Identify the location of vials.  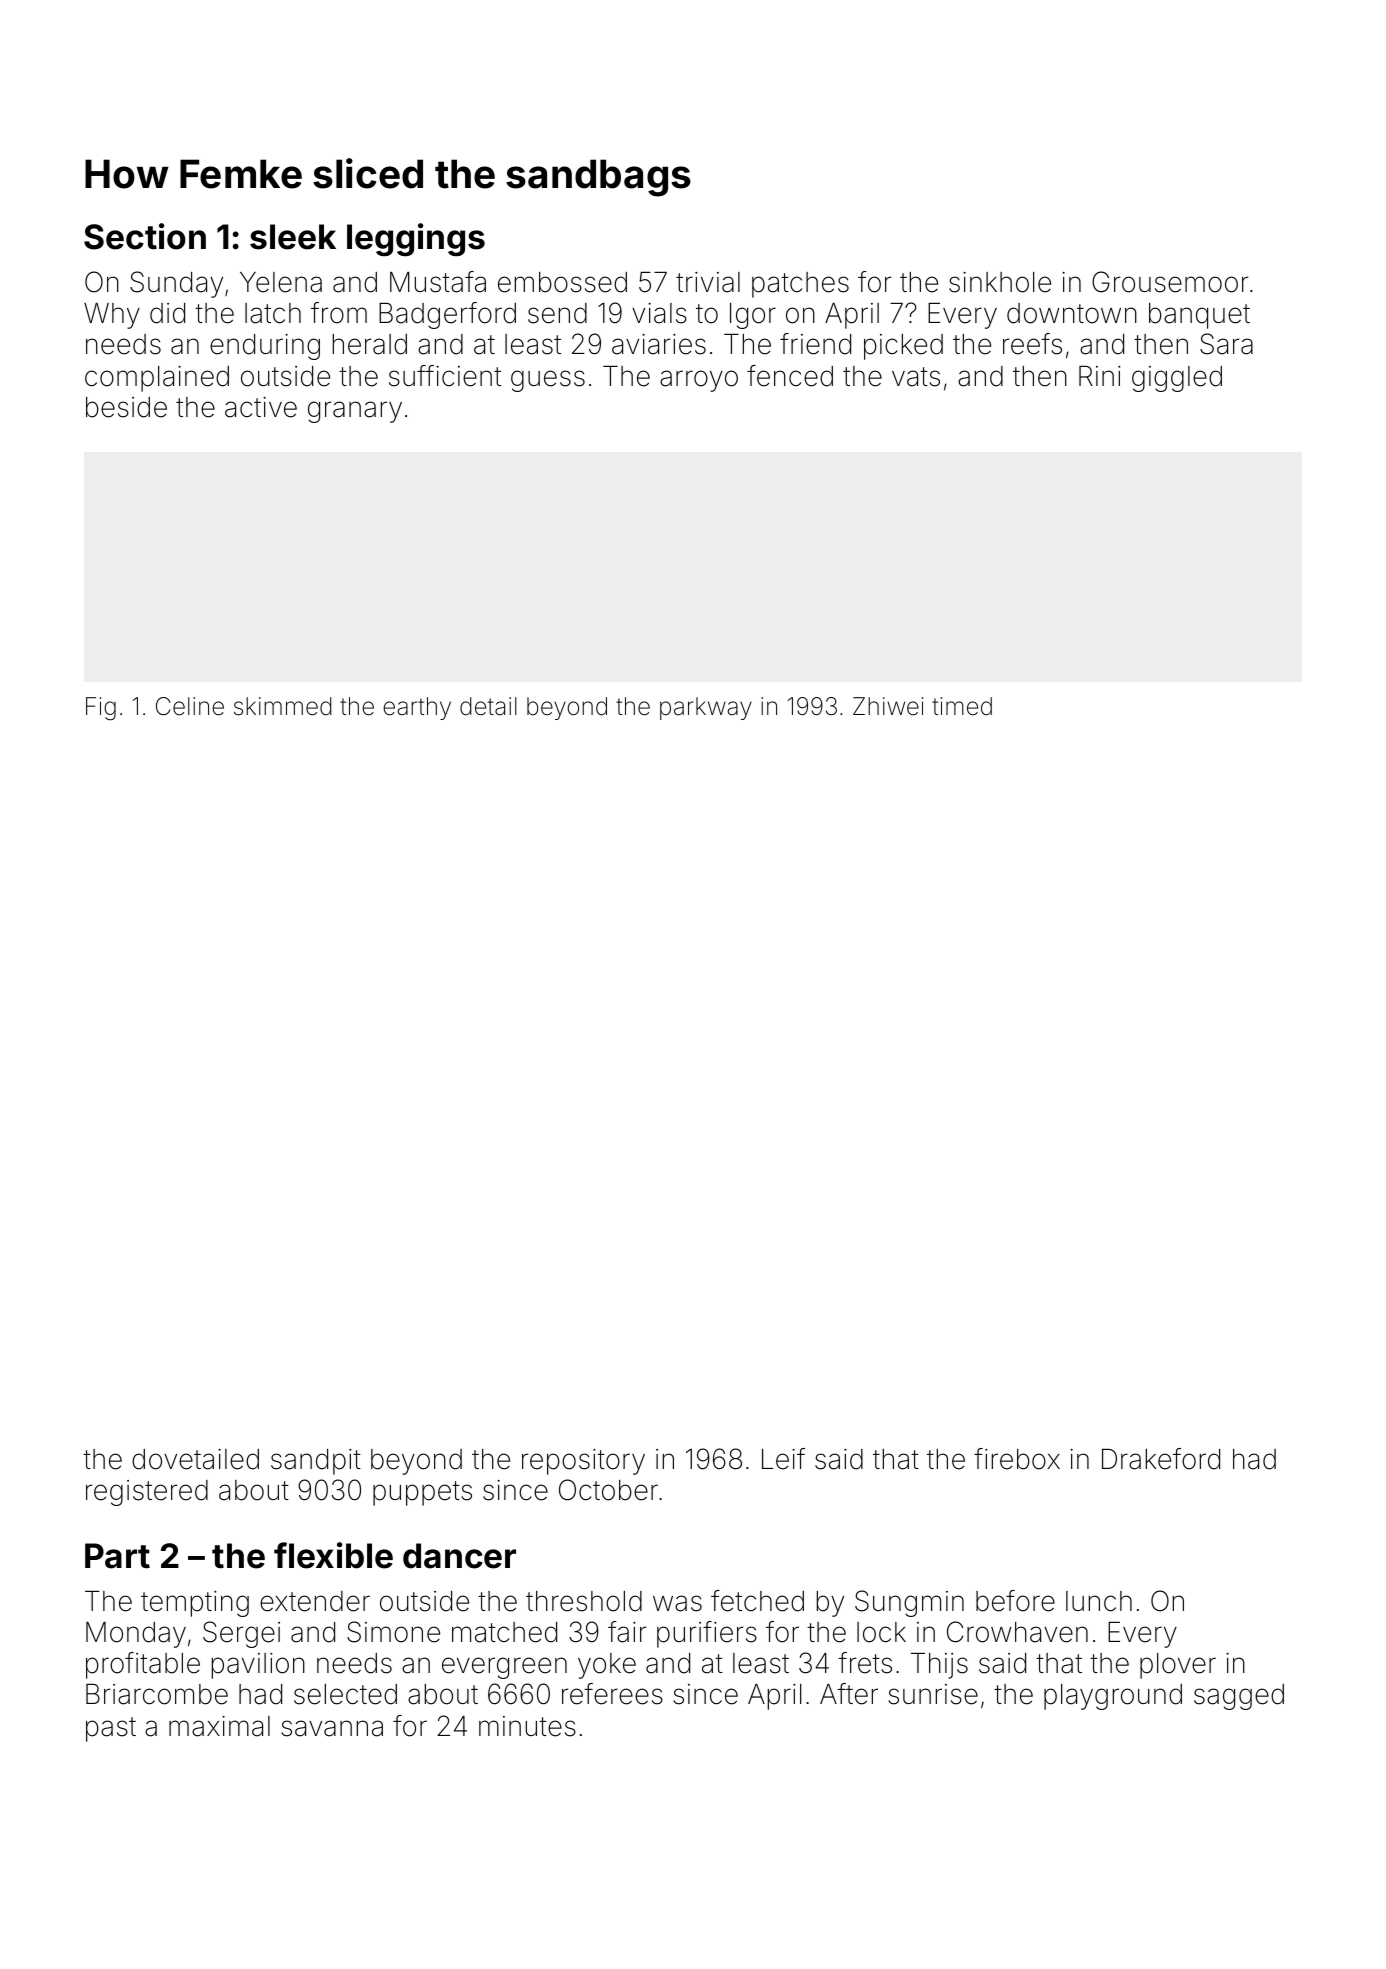
(659, 313).
